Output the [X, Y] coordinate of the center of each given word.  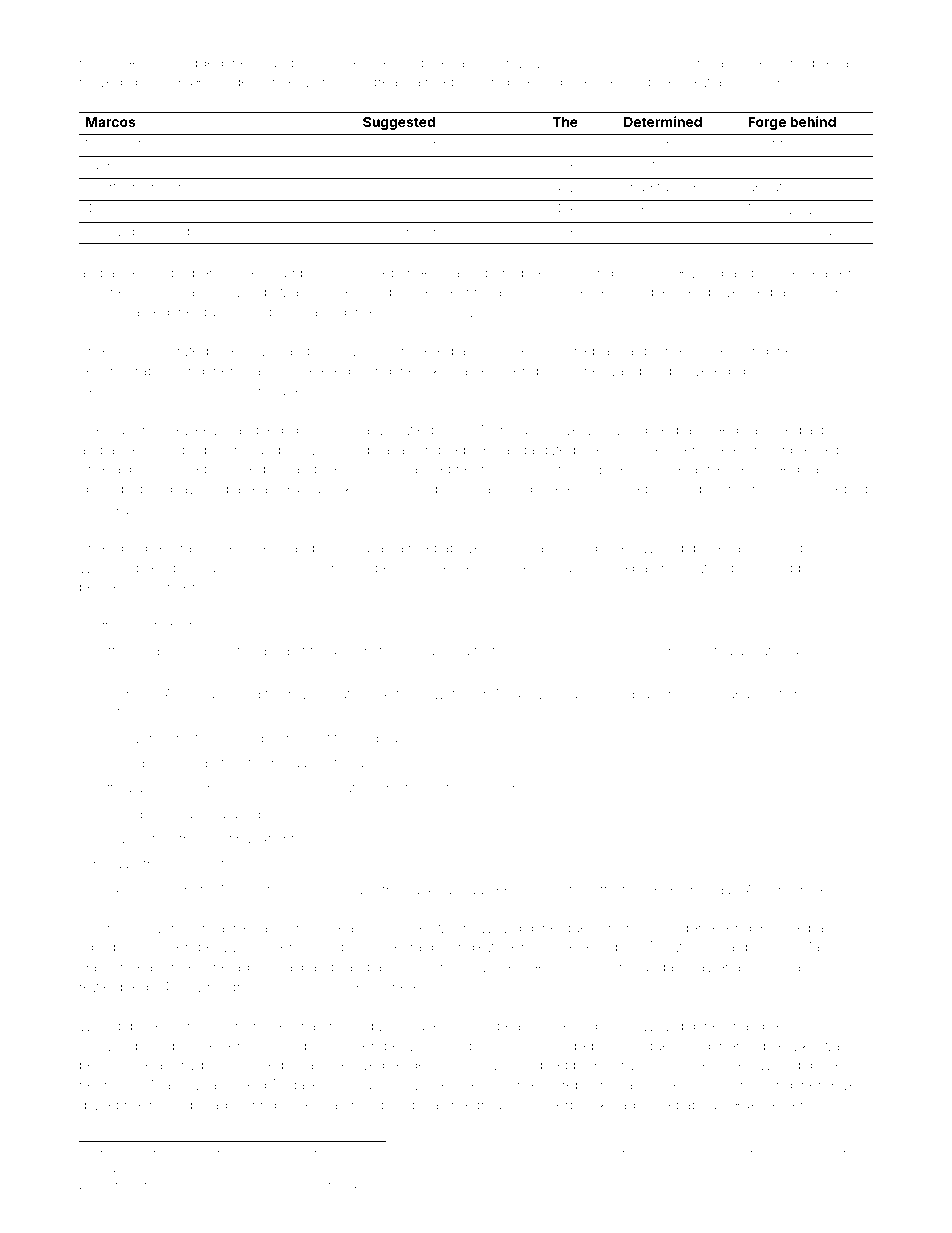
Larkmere [192, 187]
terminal [701, 62]
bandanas [836, 1153]
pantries [415, 293]
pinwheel [215, 1154]
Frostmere [389, 986]
